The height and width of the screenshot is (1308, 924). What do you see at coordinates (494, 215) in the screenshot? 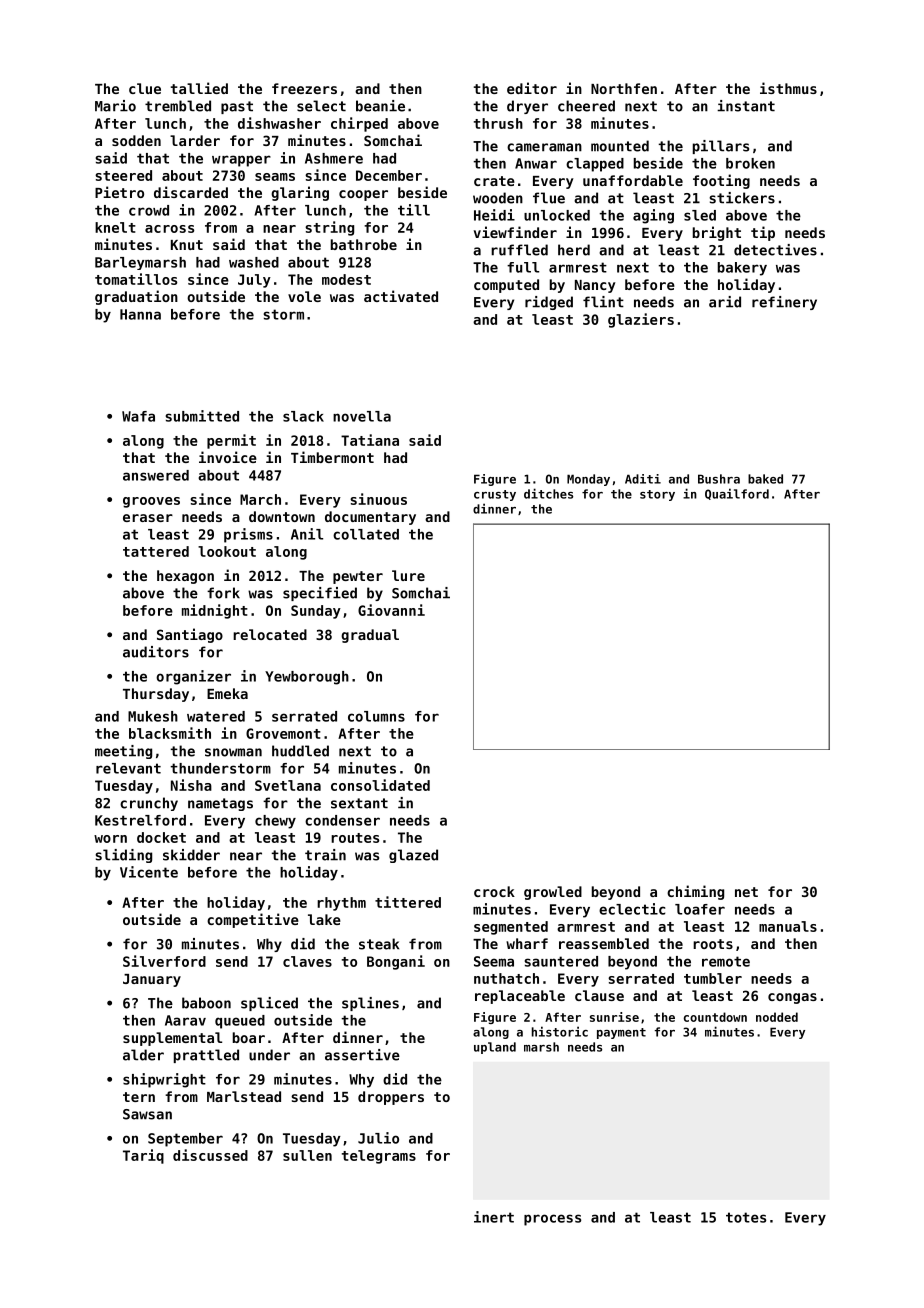
I see `Heidi` at bounding box center [494, 215].
